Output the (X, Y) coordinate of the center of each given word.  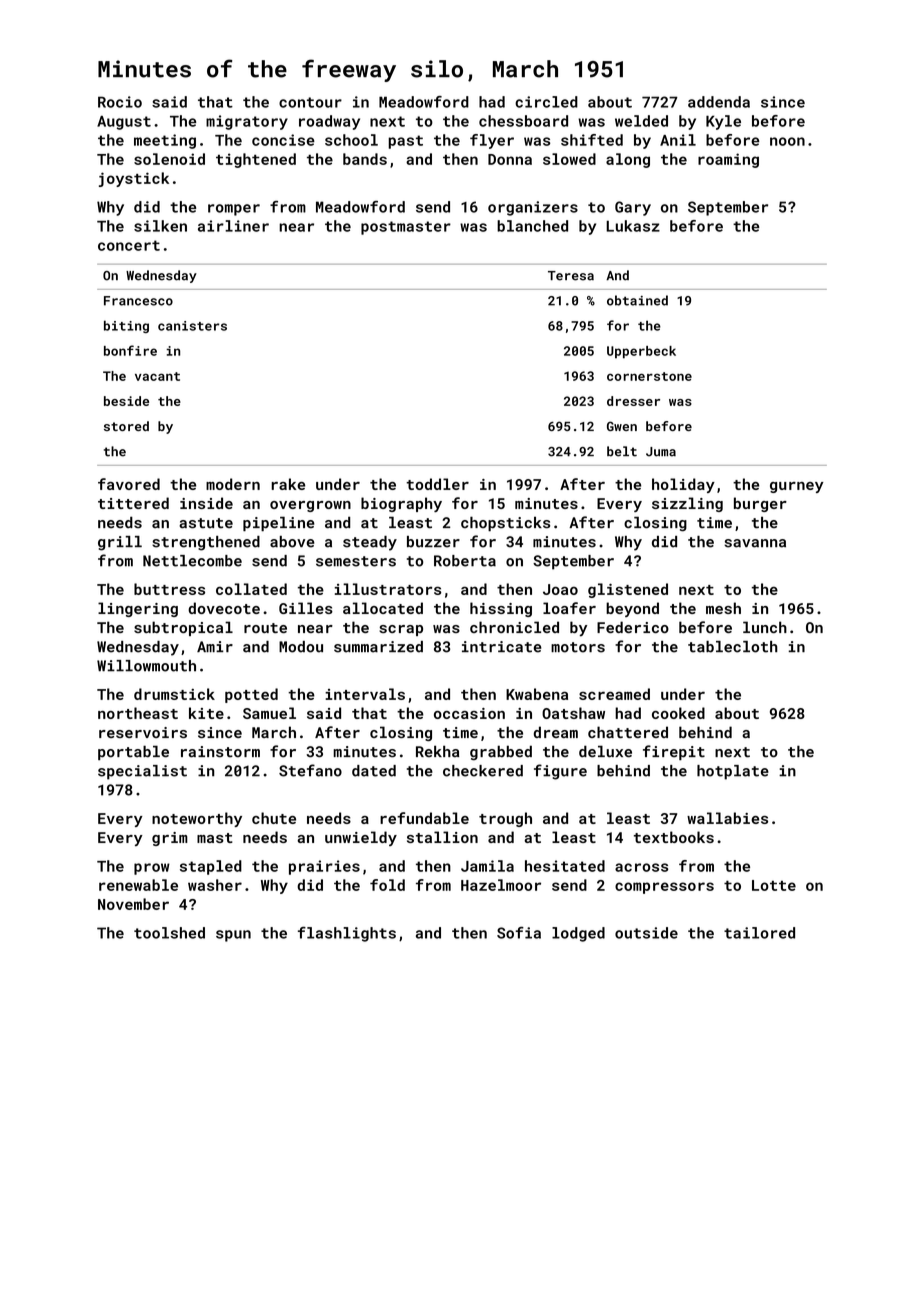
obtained (637, 300)
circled (546, 102)
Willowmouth (146, 666)
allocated (383, 608)
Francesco (138, 301)
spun (233, 936)
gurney (797, 487)
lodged (578, 934)
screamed (614, 694)
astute (206, 523)
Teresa (571, 276)
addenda (719, 102)
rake (288, 484)
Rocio (120, 102)
